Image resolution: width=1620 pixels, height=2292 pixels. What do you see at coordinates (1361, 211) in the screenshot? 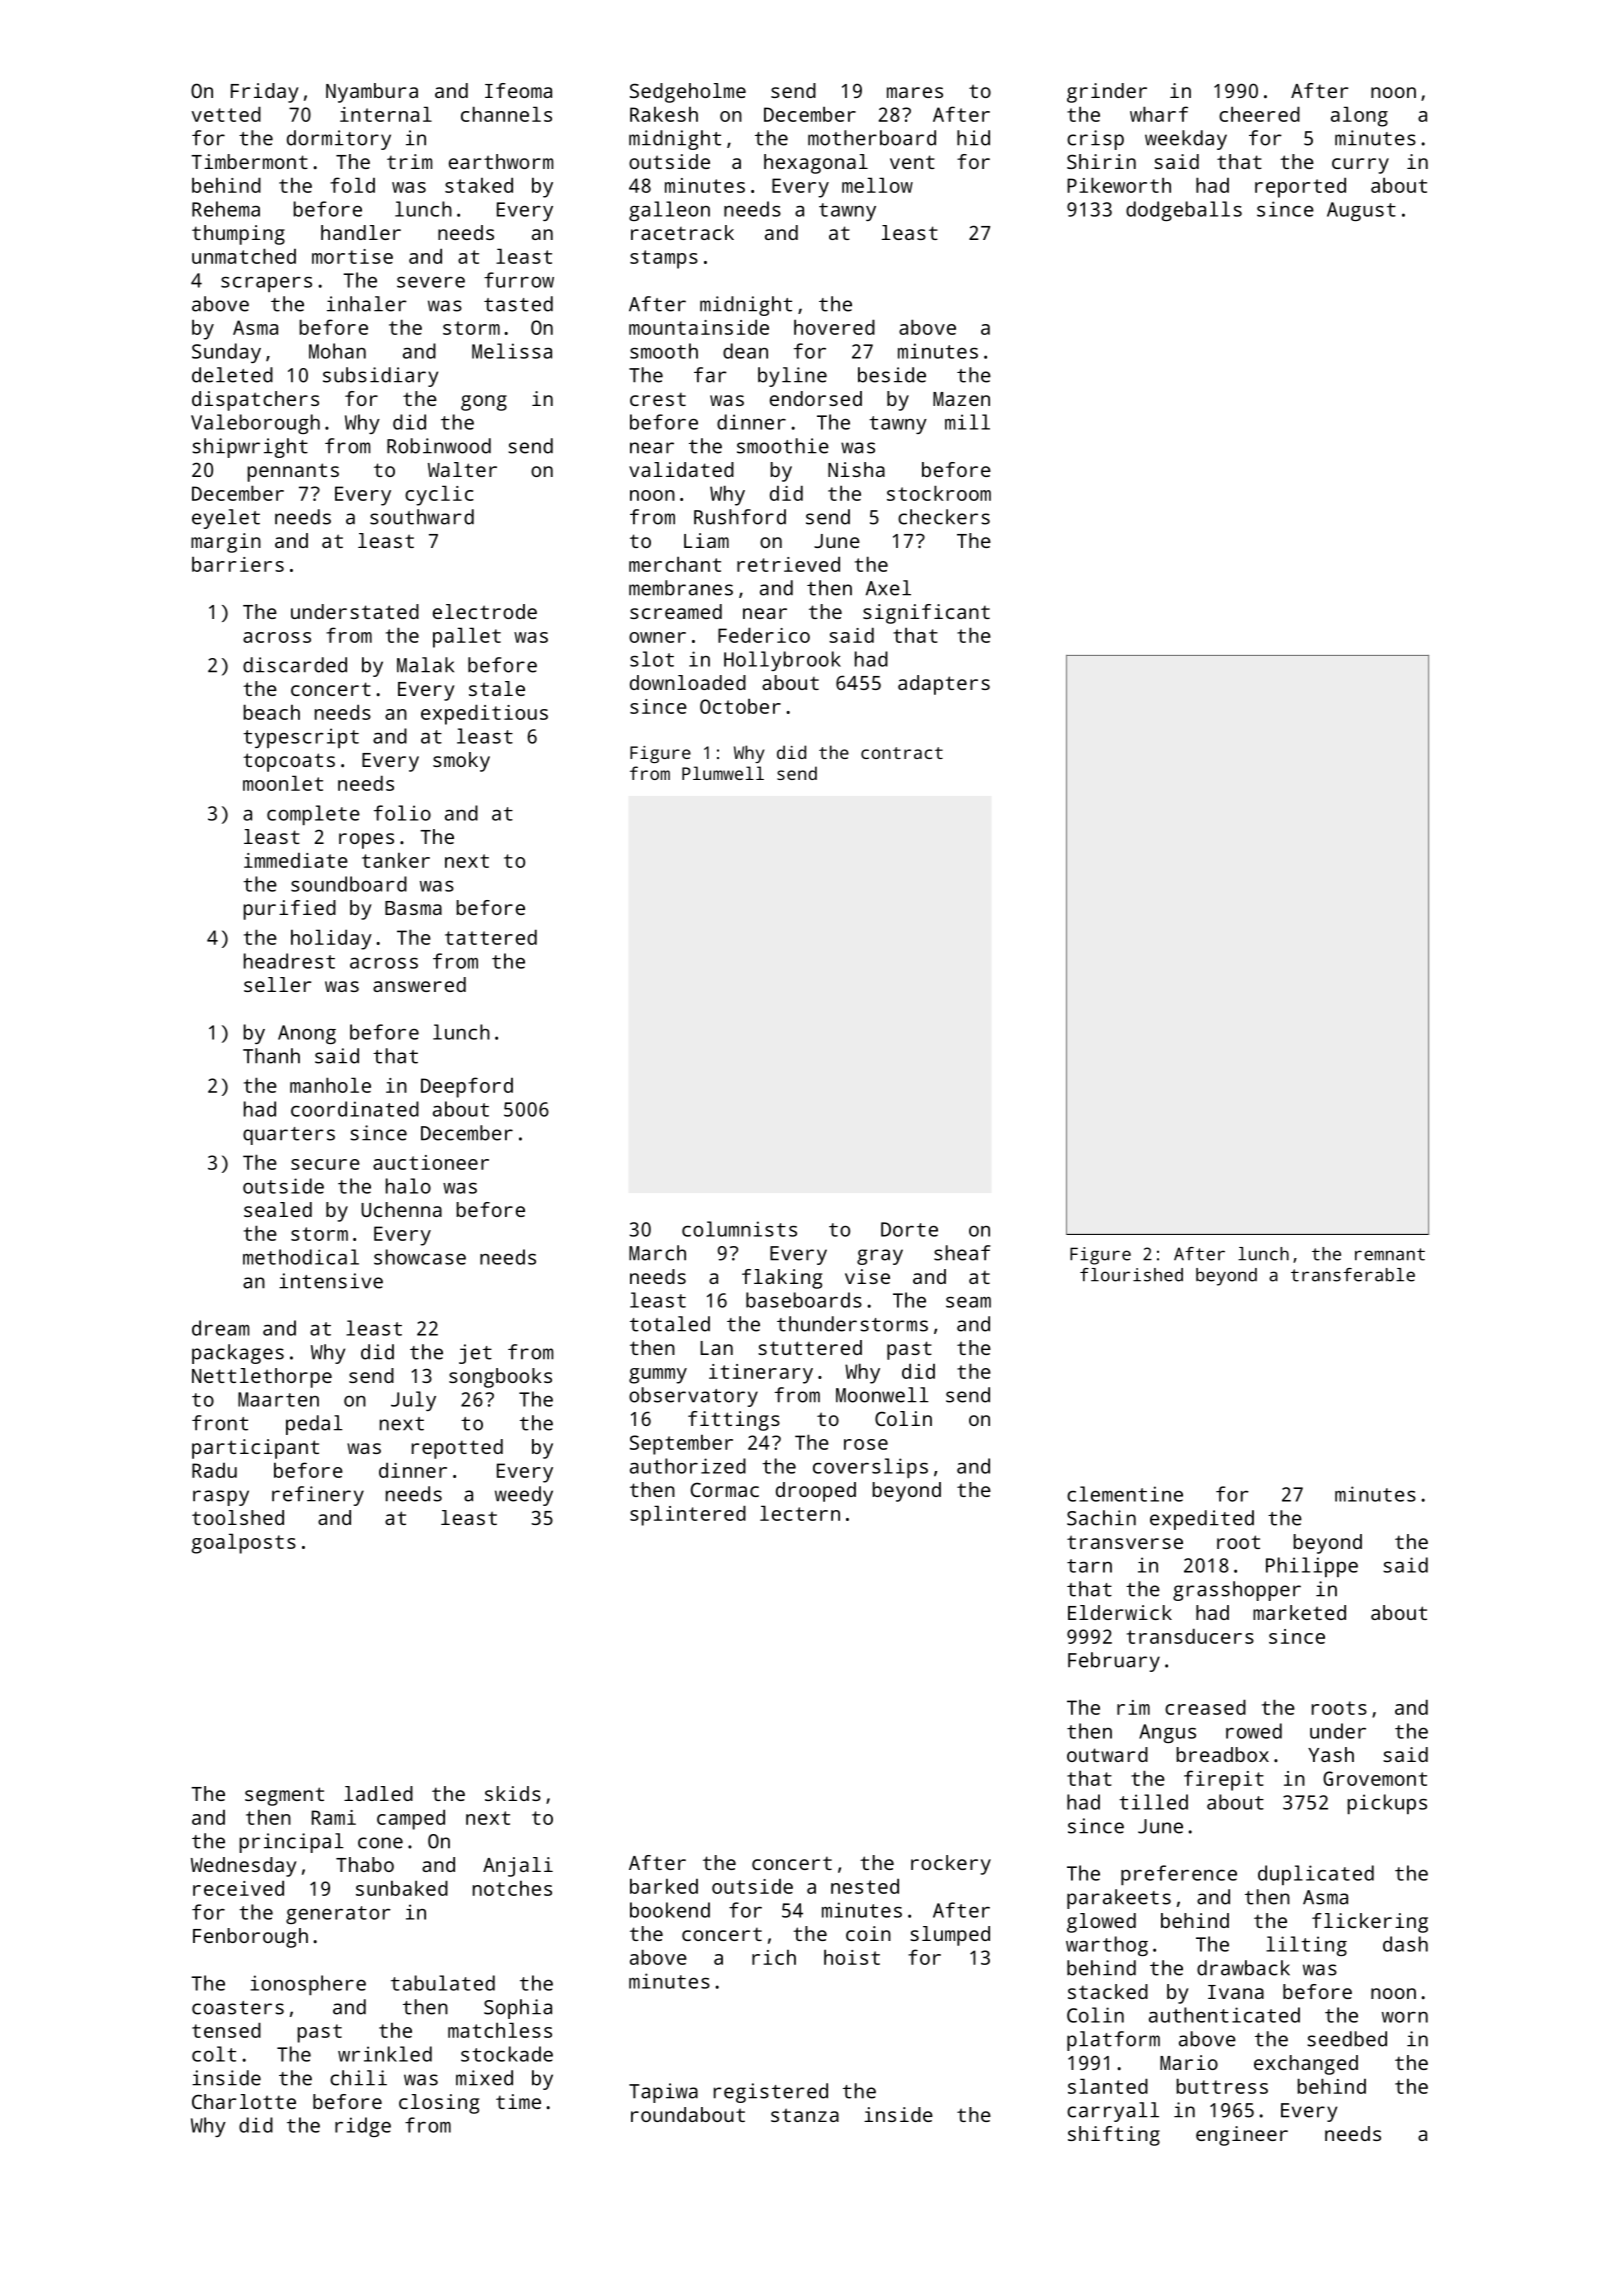
I see `August` at bounding box center [1361, 211].
